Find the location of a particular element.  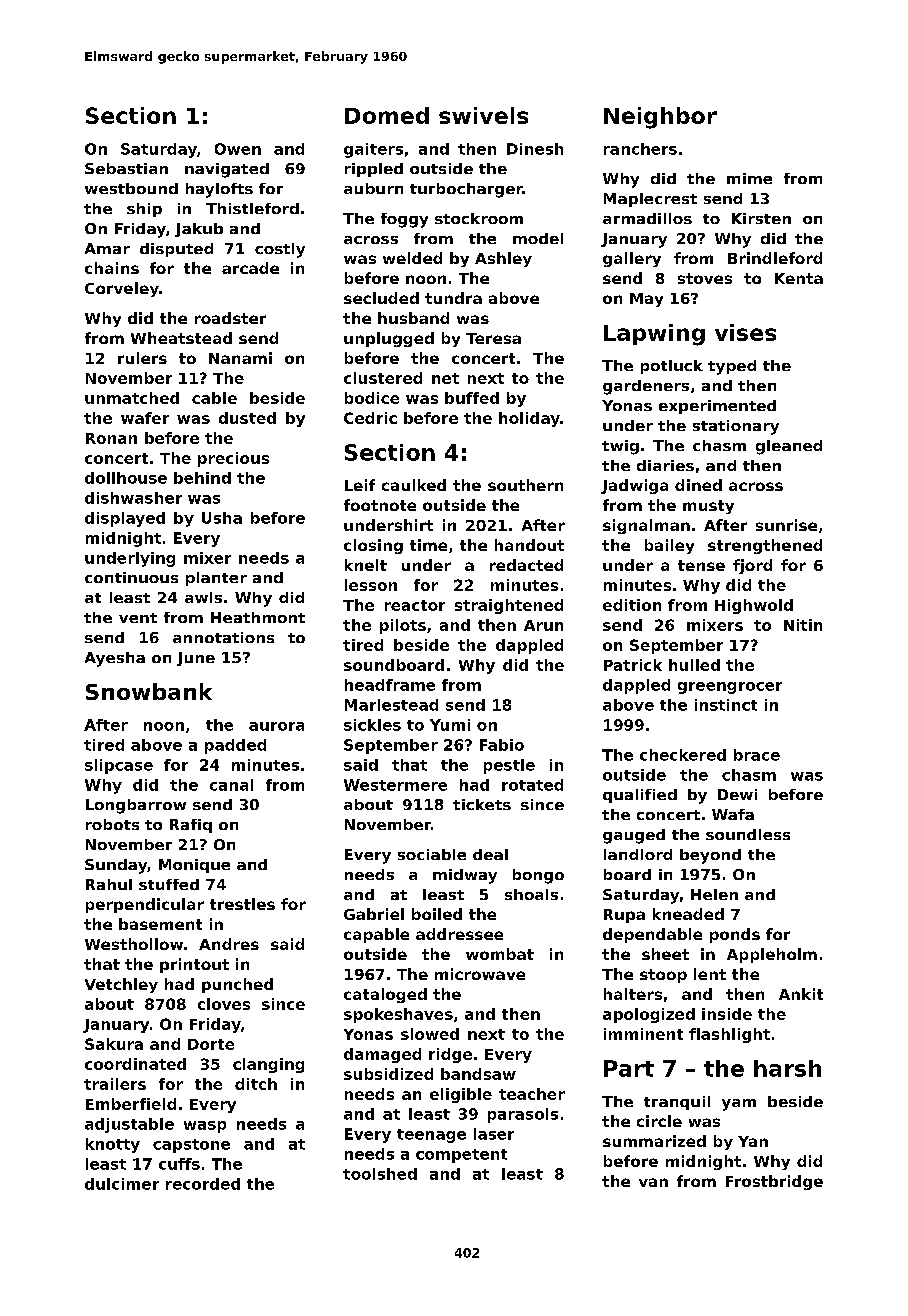

Amar is located at coordinates (107, 248).
